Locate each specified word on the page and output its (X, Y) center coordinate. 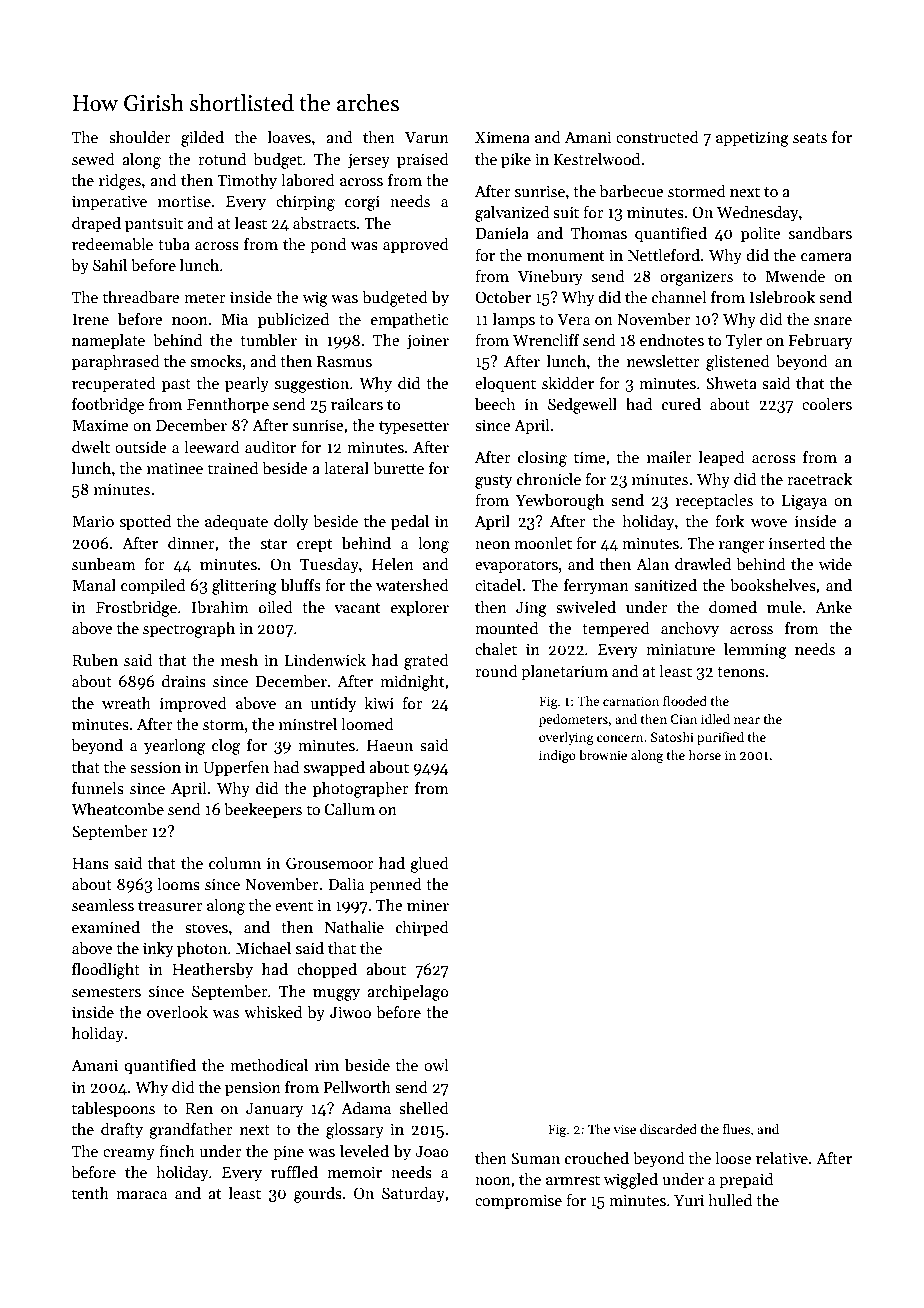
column (235, 863)
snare (833, 321)
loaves (289, 137)
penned (395, 886)
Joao (432, 1151)
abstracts (324, 223)
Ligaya (804, 502)
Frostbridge (136, 609)
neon (492, 545)
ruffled (294, 1172)
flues (736, 1128)
